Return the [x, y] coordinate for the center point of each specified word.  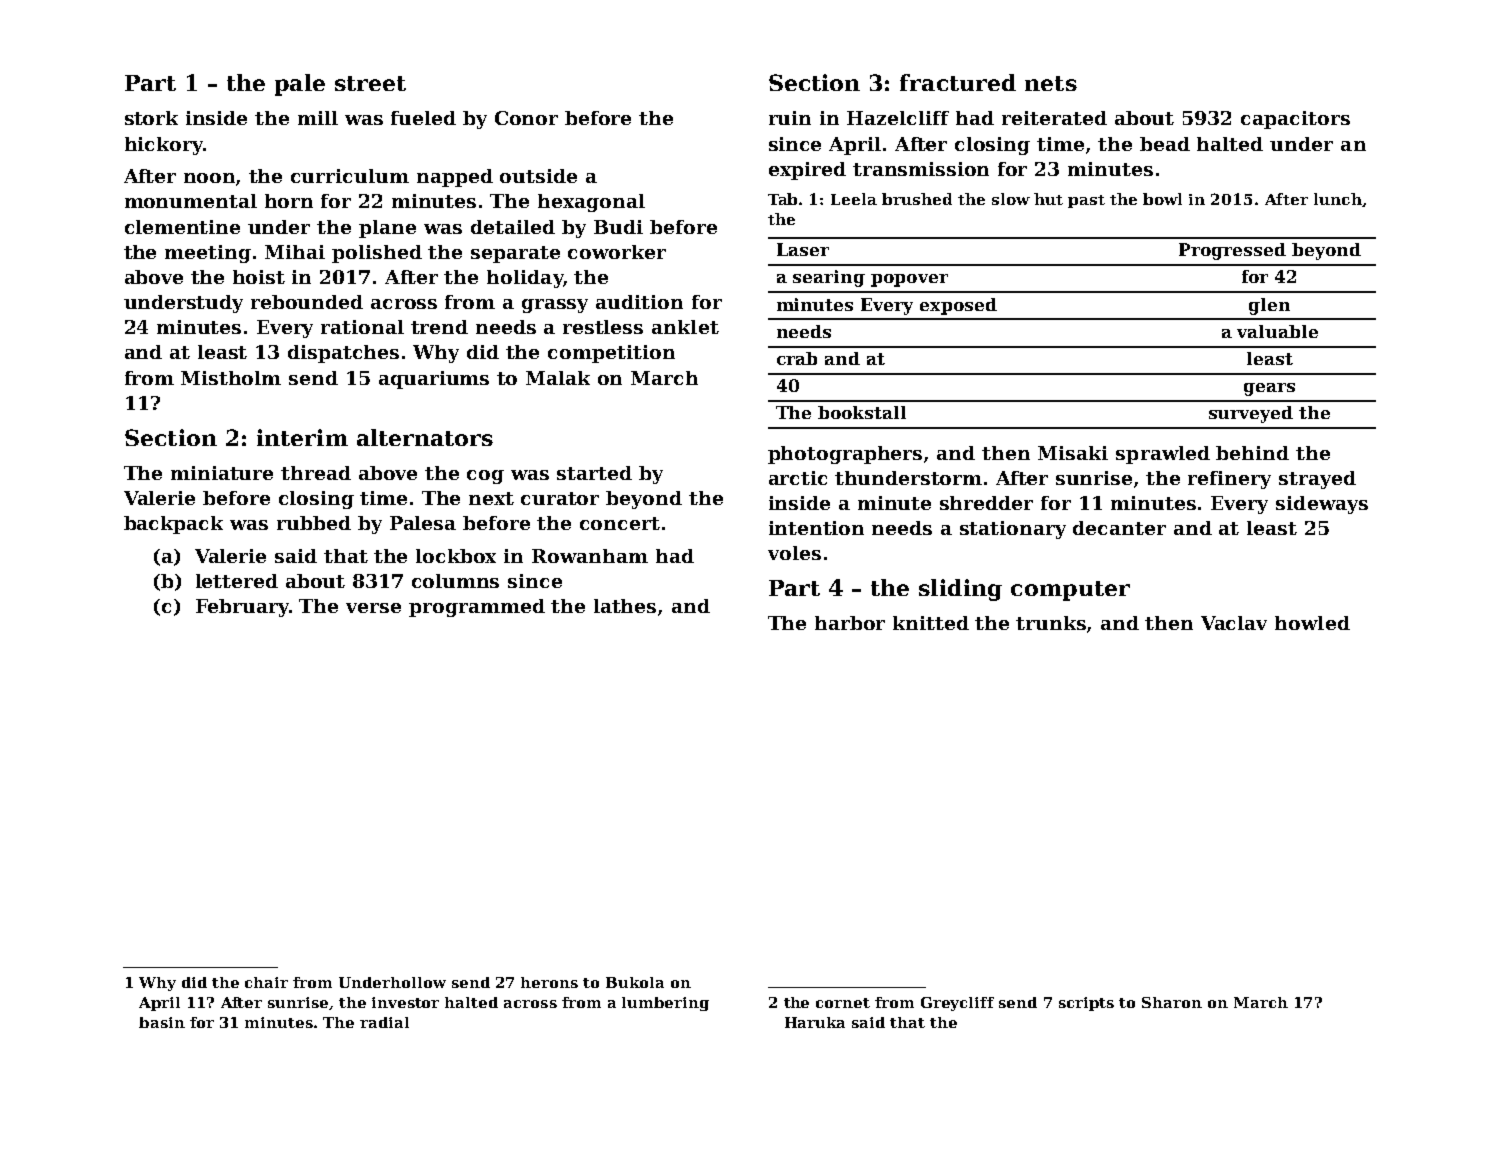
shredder [986, 503]
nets [1051, 83]
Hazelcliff [898, 118]
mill [318, 118]
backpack [173, 525]
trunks [1051, 623]
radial [384, 1022]
